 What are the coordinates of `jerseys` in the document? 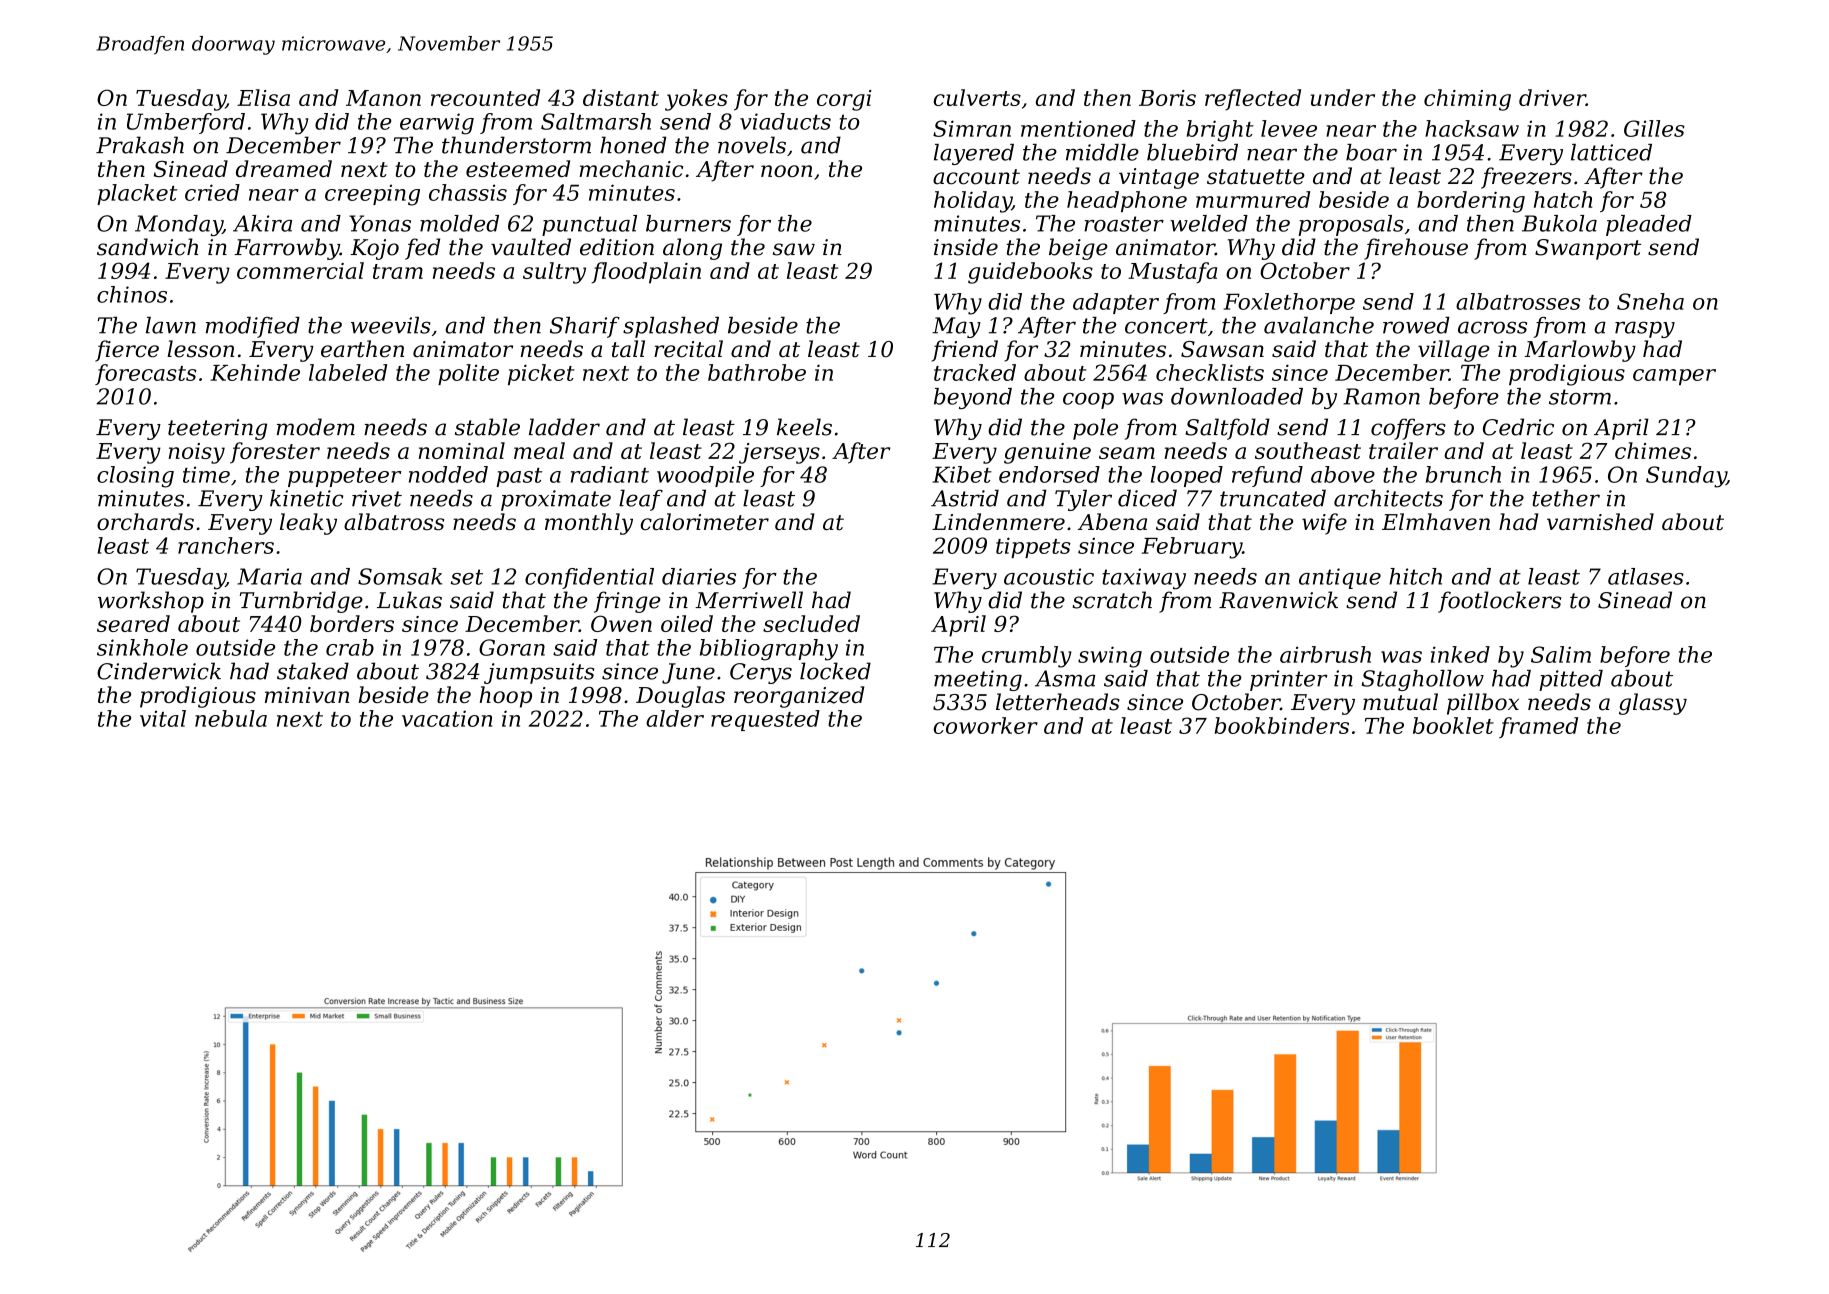 It's located at (779, 453).
